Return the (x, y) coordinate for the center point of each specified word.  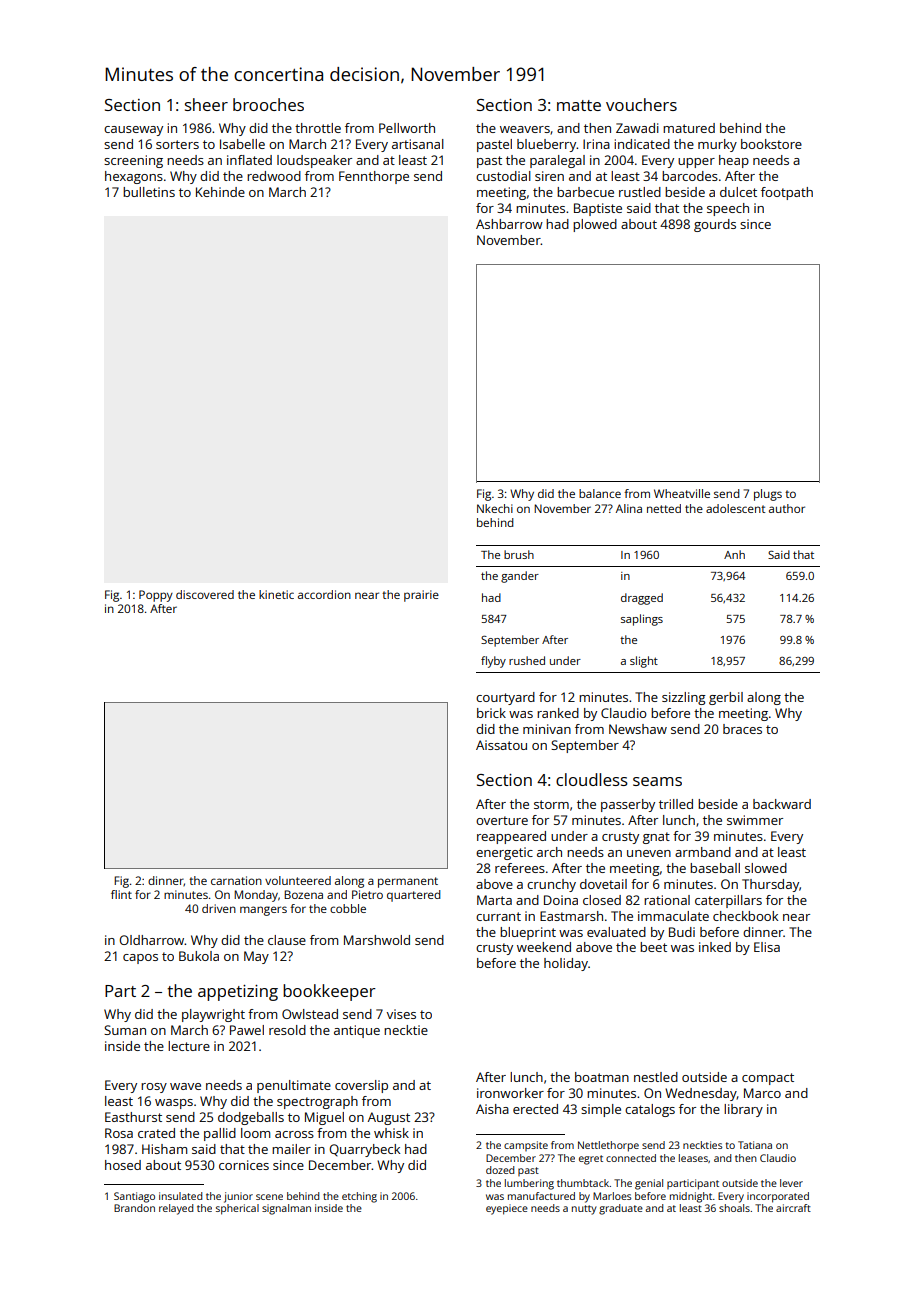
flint (121, 894)
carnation (236, 880)
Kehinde (220, 192)
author (787, 508)
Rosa (119, 1133)
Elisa (767, 947)
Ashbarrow (509, 224)
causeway (133, 131)
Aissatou (501, 745)
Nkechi (495, 508)
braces (742, 729)
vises (401, 1014)
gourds (715, 225)
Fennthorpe (374, 177)
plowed (595, 225)
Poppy (156, 596)
